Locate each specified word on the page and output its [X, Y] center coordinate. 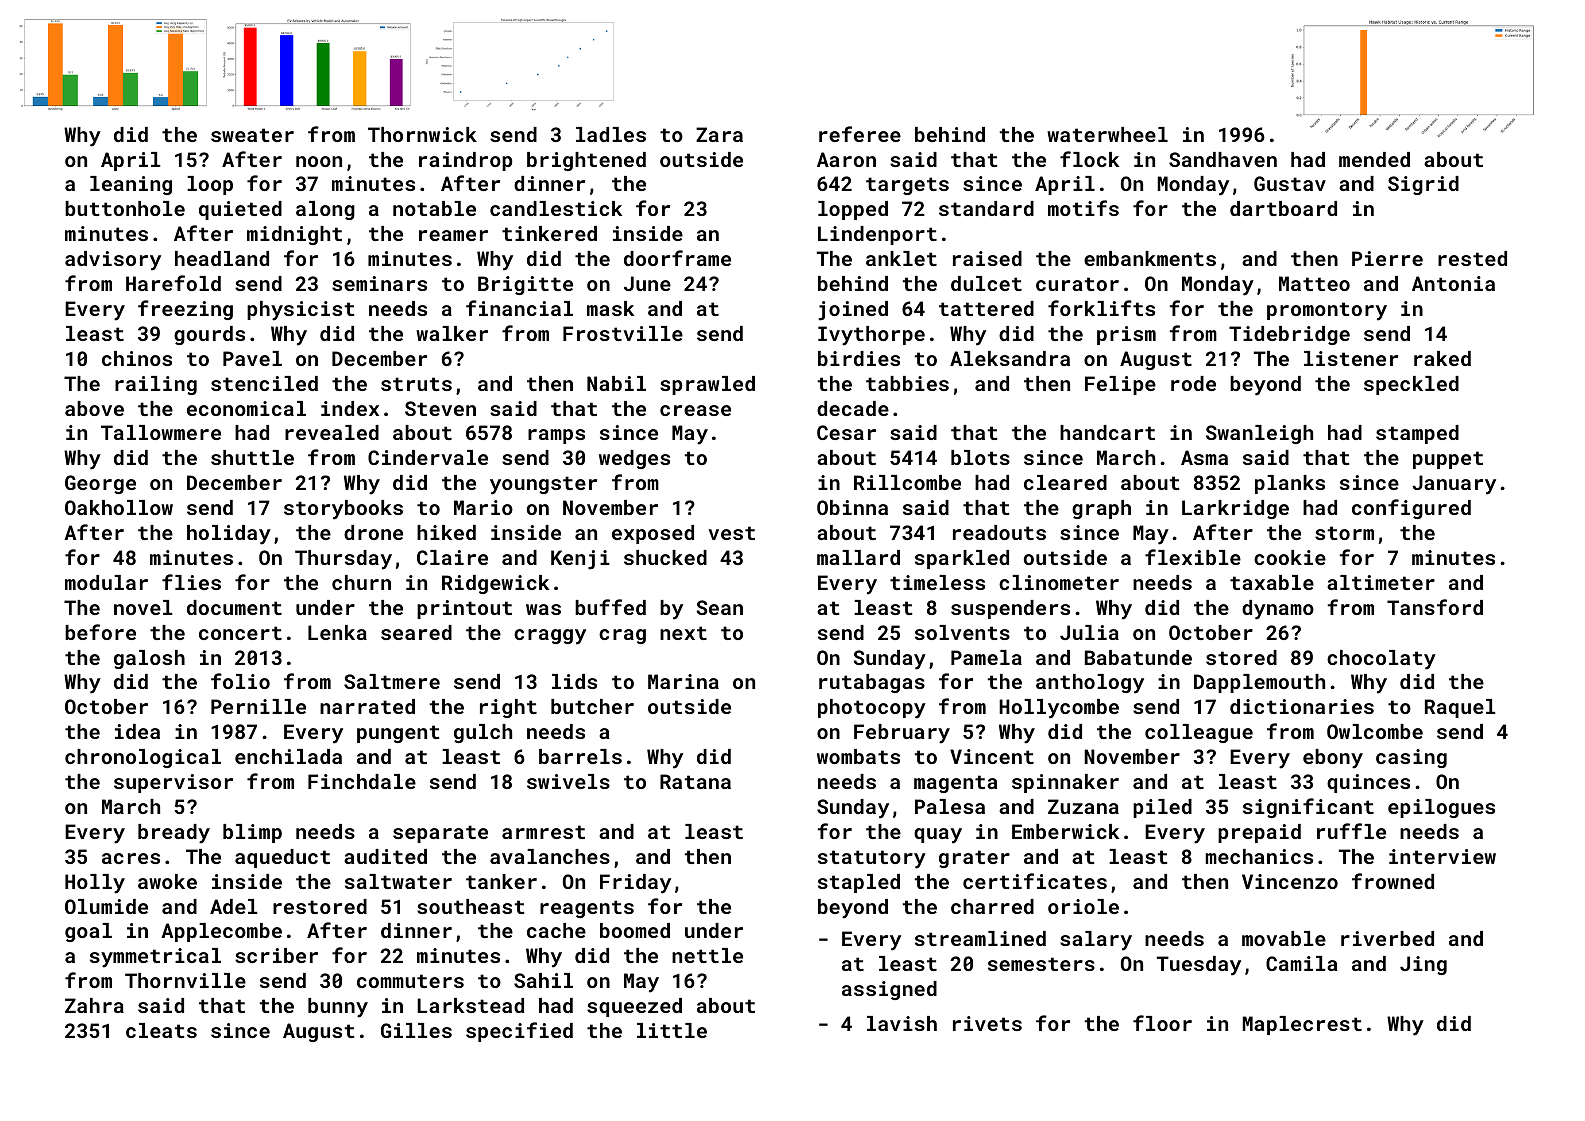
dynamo [1278, 610]
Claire [452, 557]
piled [1162, 808]
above [94, 408]
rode [1193, 383]
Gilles [416, 1030]
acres [131, 858]
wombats [858, 756]
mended [1374, 159]
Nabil [616, 383]
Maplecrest [1302, 1025]
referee [860, 134]
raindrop [465, 161]
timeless [937, 582]
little [672, 1030]
